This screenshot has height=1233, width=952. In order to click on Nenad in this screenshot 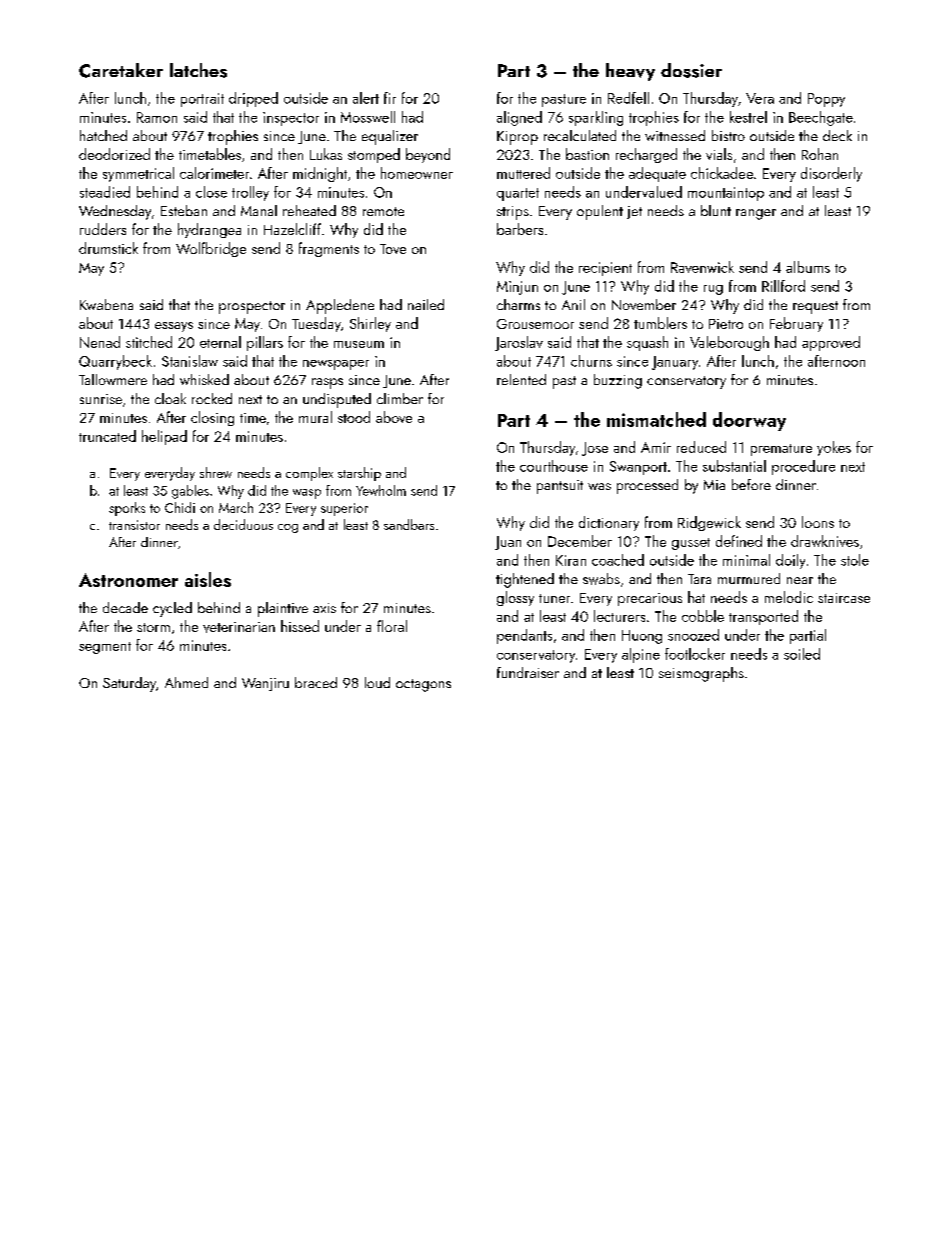, I will do `click(100, 342)`.
